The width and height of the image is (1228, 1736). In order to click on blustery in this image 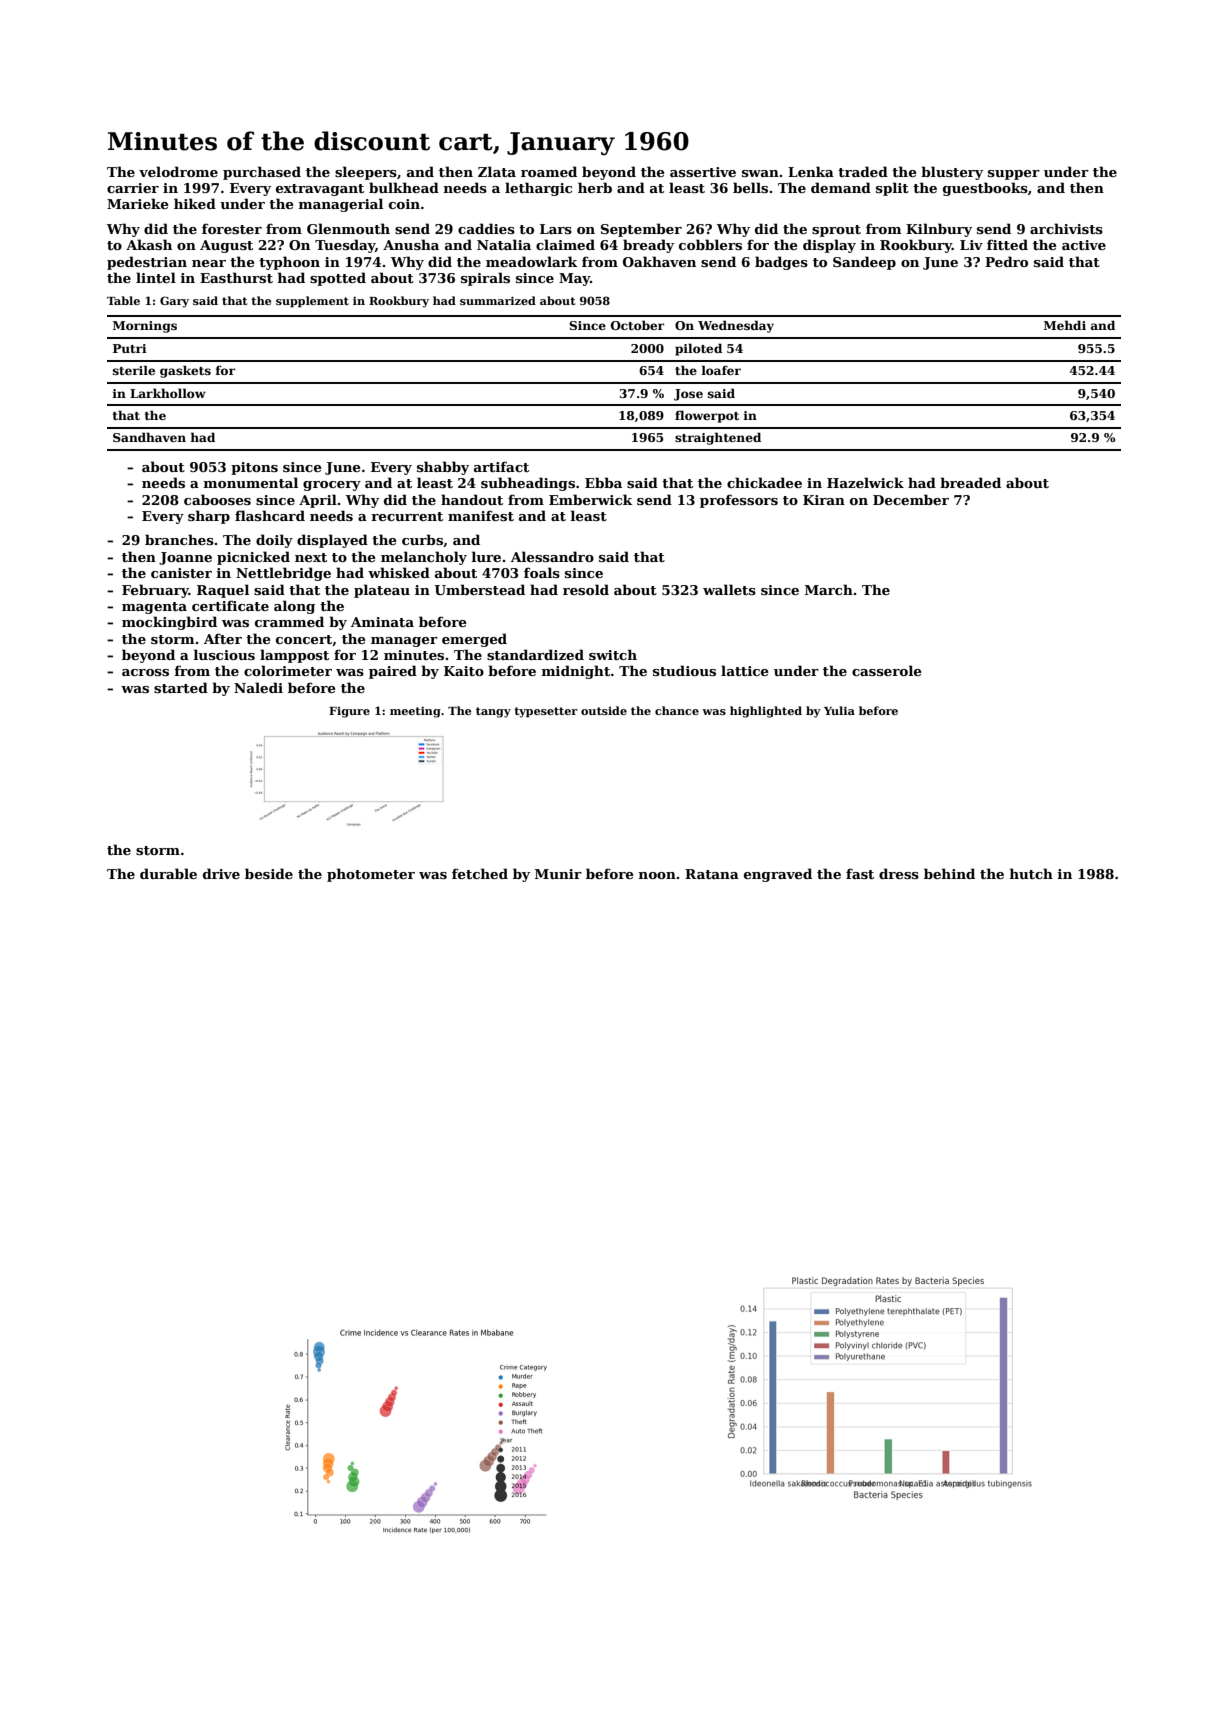, I will do `click(952, 173)`.
